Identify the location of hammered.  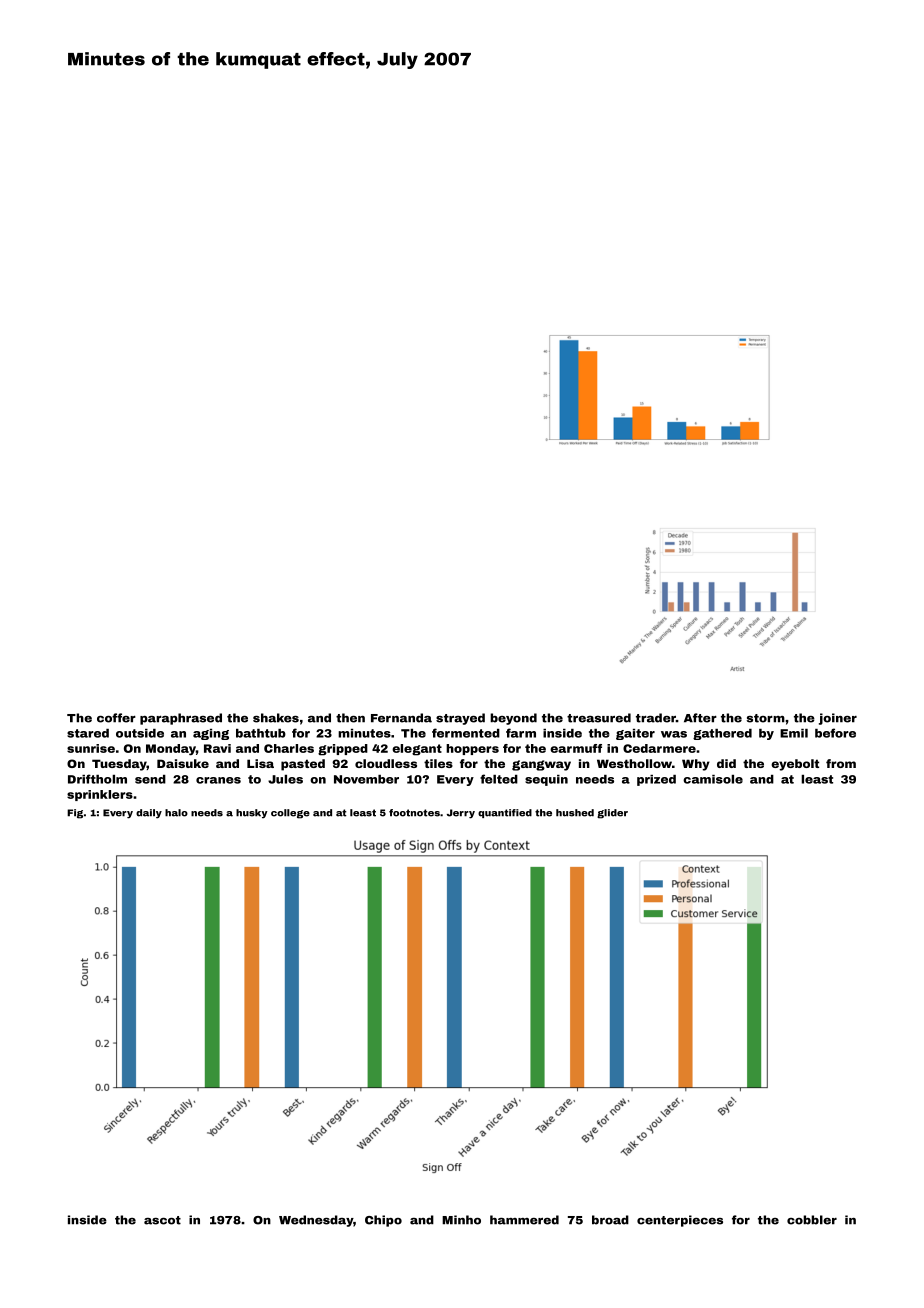
(524, 1220).
